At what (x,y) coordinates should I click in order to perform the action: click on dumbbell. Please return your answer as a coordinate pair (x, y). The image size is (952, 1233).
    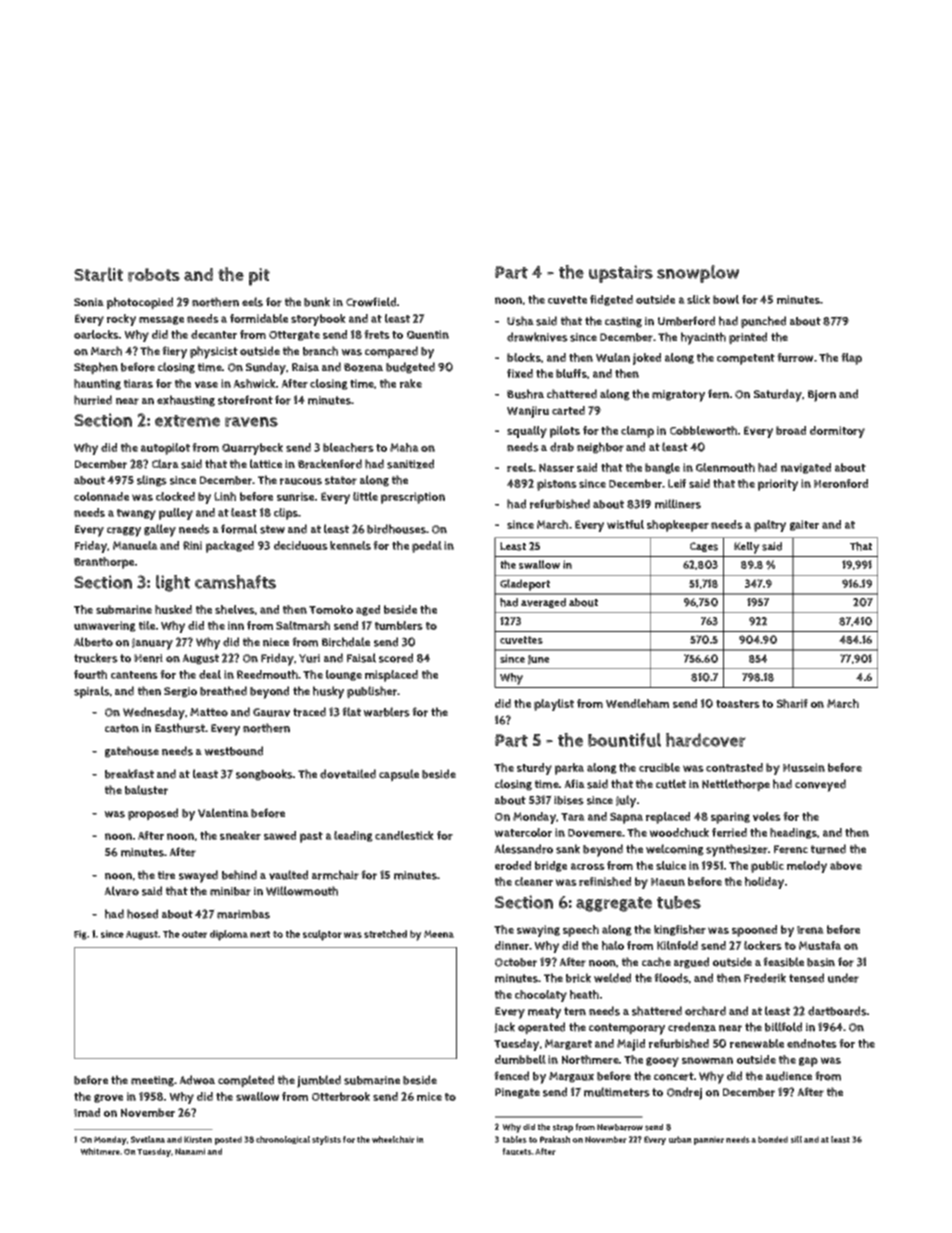
    Looking at the image, I should click on (520, 1059).
